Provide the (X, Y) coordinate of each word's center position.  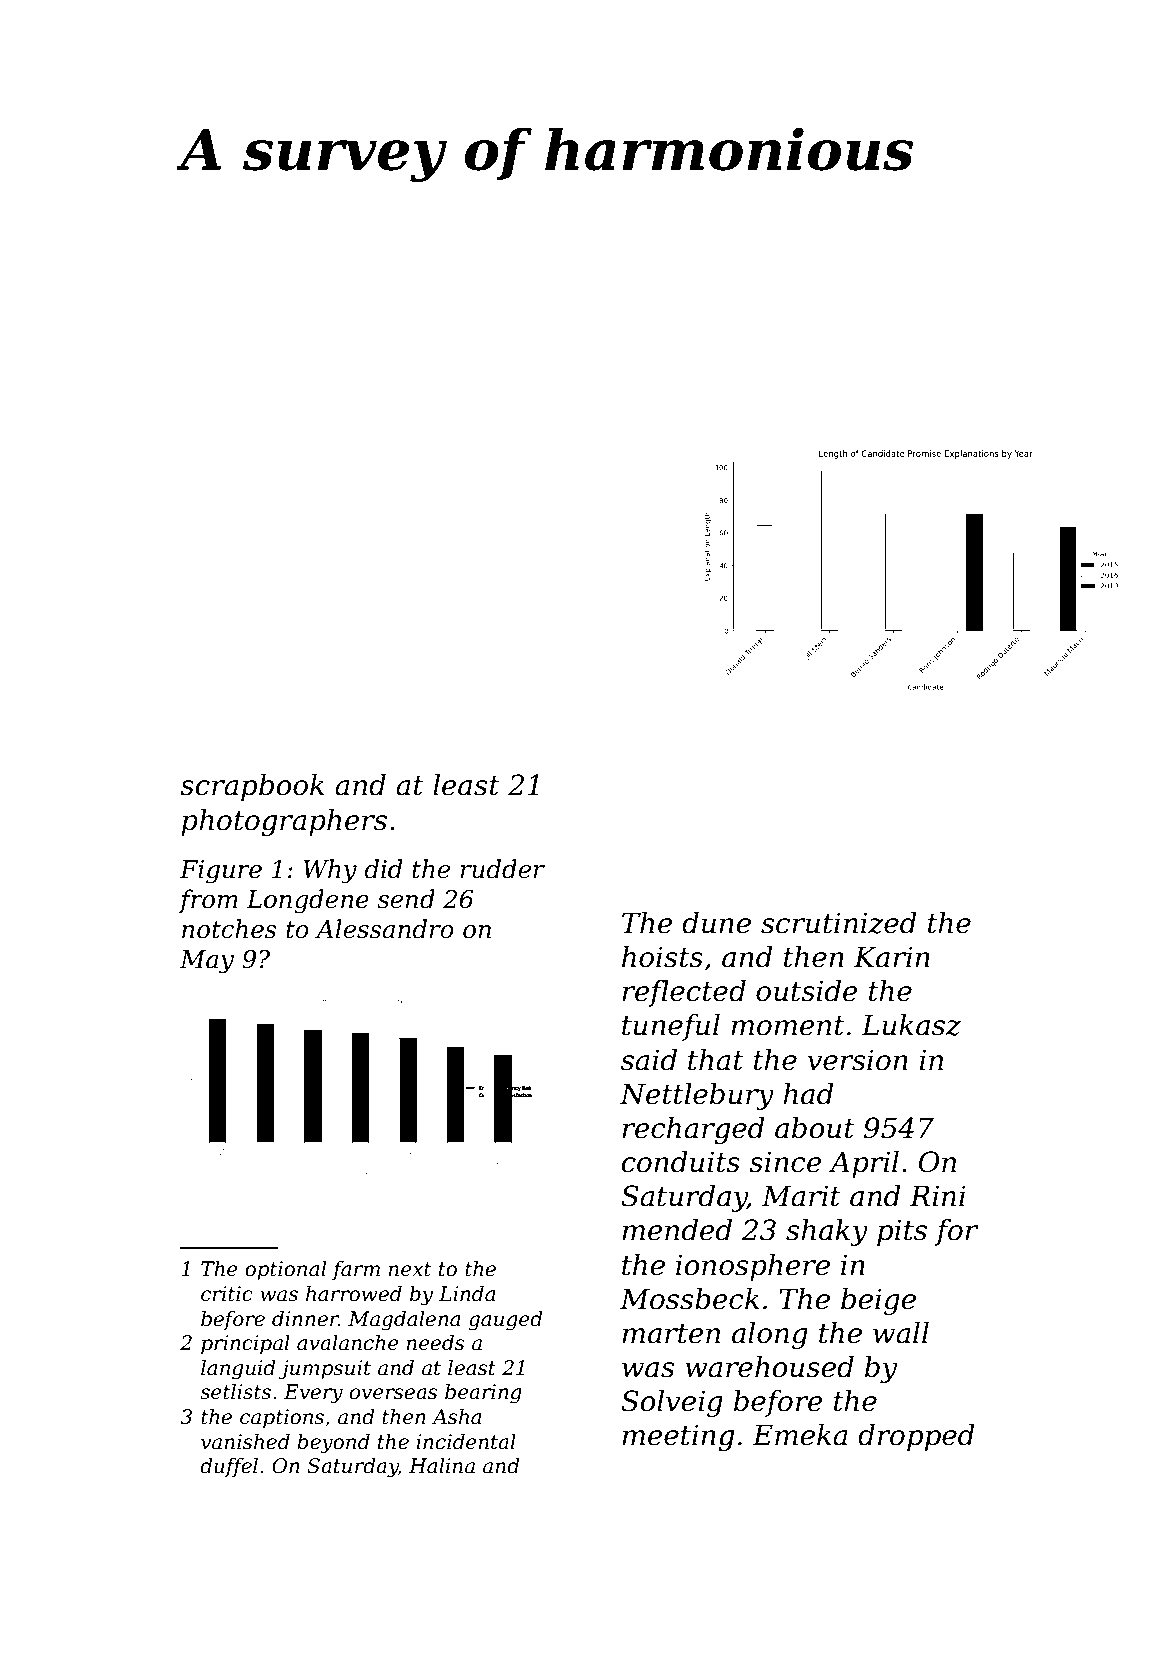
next (409, 1269)
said (649, 1060)
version (857, 1060)
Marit (801, 1196)
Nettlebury (697, 1096)
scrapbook (252, 787)
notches (229, 929)
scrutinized (839, 923)
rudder (502, 869)
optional (285, 1270)
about (815, 1128)
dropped (916, 1437)
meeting (678, 1437)
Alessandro (384, 929)
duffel (229, 1467)
